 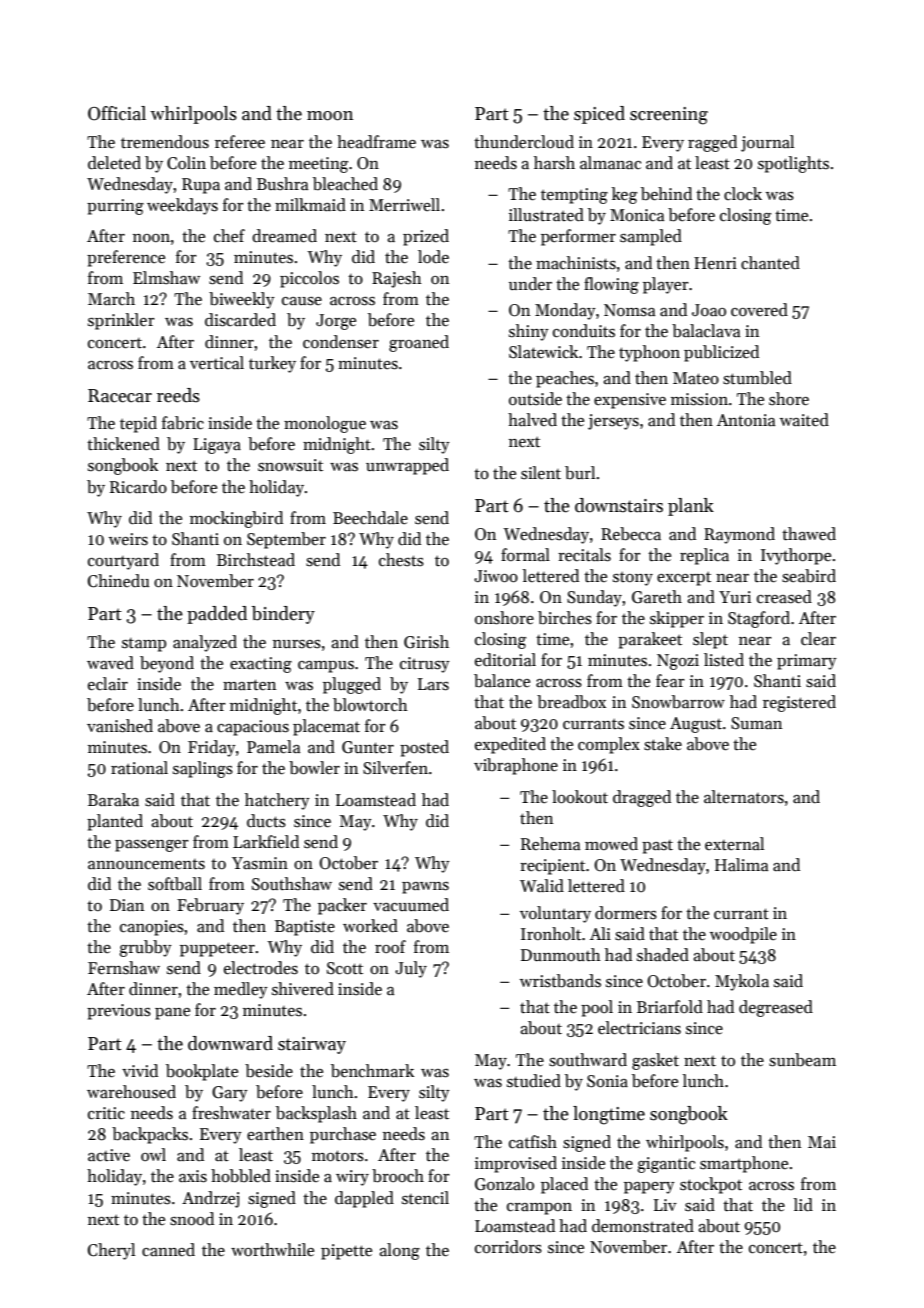 I want to click on player, so click(x=666, y=285).
